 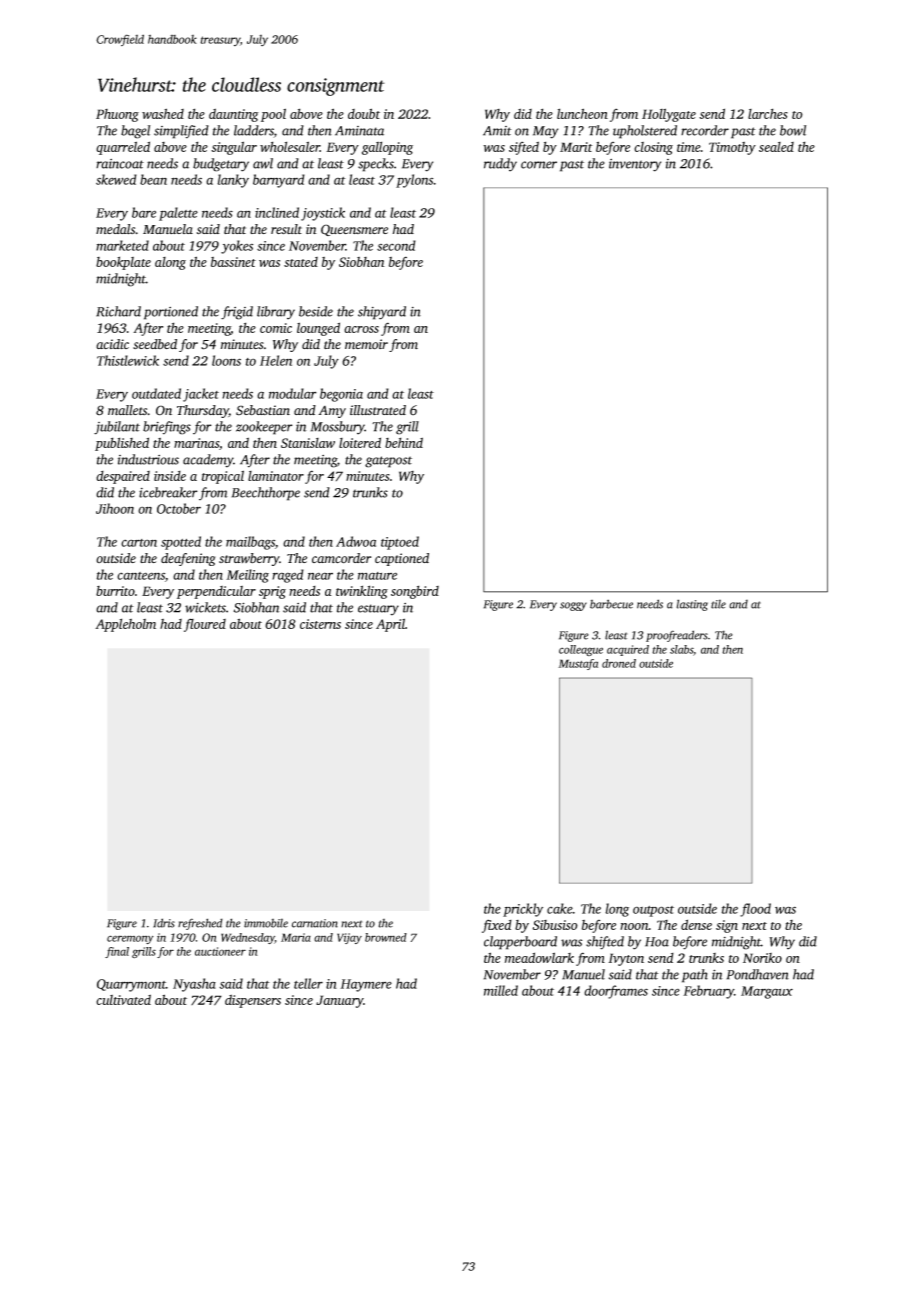 What do you see at coordinates (264, 428) in the screenshot?
I see `zookeeper` at bounding box center [264, 428].
